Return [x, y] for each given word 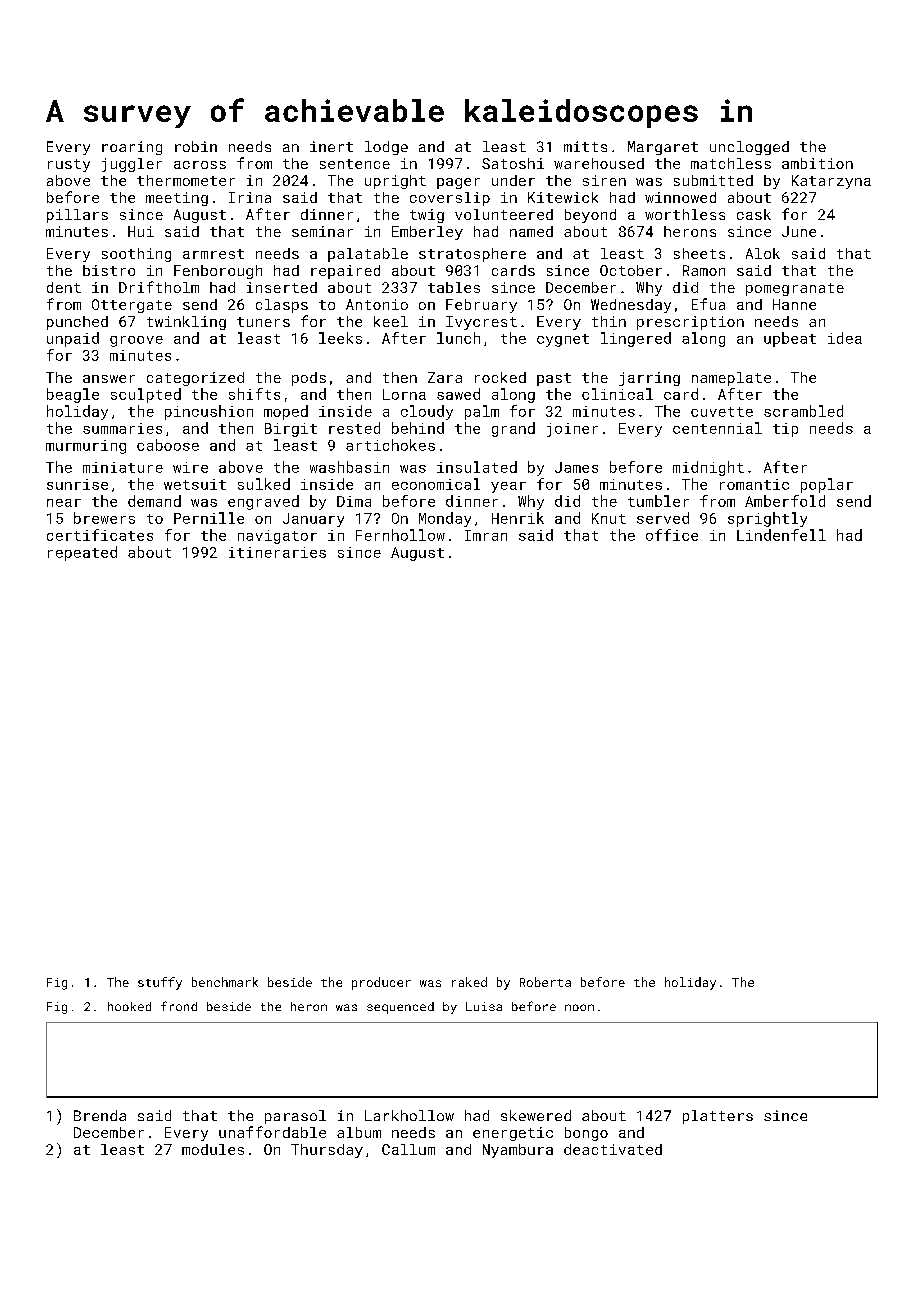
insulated [477, 467]
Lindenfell [781, 535]
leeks [340, 338]
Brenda [100, 1115]
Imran [486, 535]
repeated [82, 553]
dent [64, 287]
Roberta [545, 982]
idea [845, 338]
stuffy [160, 983]
